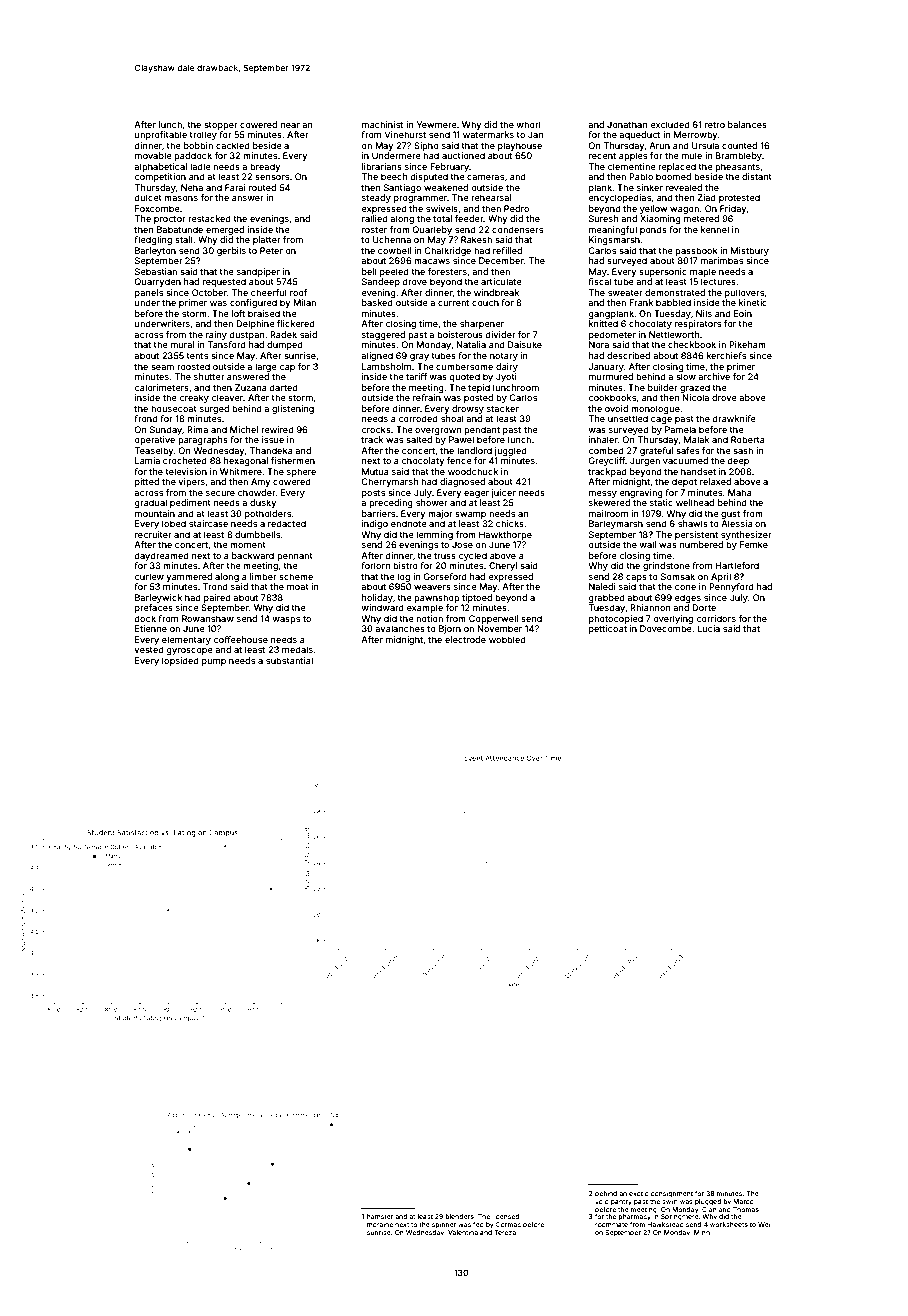  I want to click on mountain, so click(155, 513).
